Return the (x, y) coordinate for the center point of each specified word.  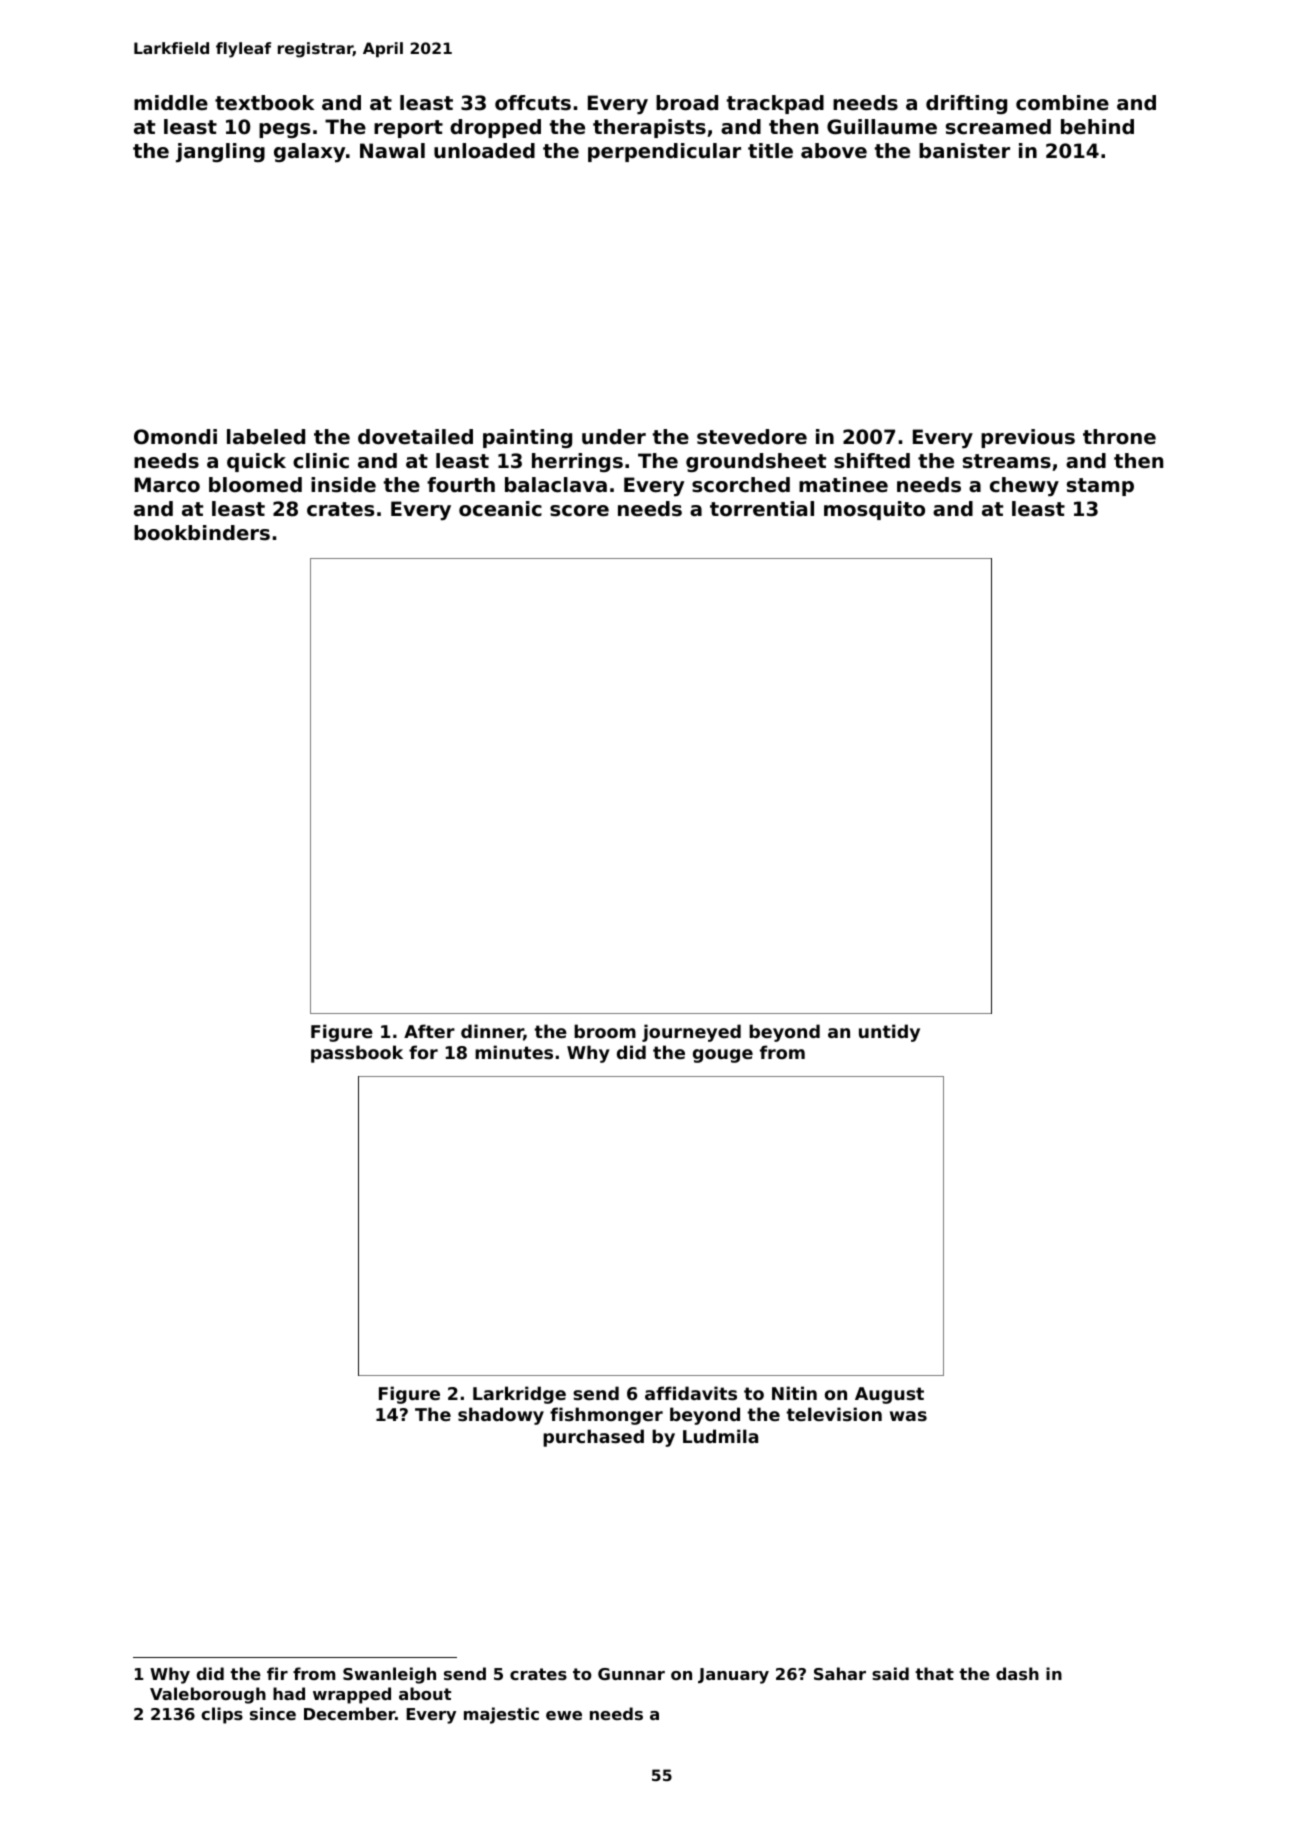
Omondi (175, 437)
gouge (723, 1056)
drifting (966, 104)
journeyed (691, 1033)
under (614, 437)
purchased (593, 1438)
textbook (265, 103)
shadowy (501, 1416)
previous (1028, 438)
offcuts (533, 103)
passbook (357, 1054)
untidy (889, 1033)
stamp (1100, 487)
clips (222, 1715)
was (908, 1416)
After (429, 1031)
